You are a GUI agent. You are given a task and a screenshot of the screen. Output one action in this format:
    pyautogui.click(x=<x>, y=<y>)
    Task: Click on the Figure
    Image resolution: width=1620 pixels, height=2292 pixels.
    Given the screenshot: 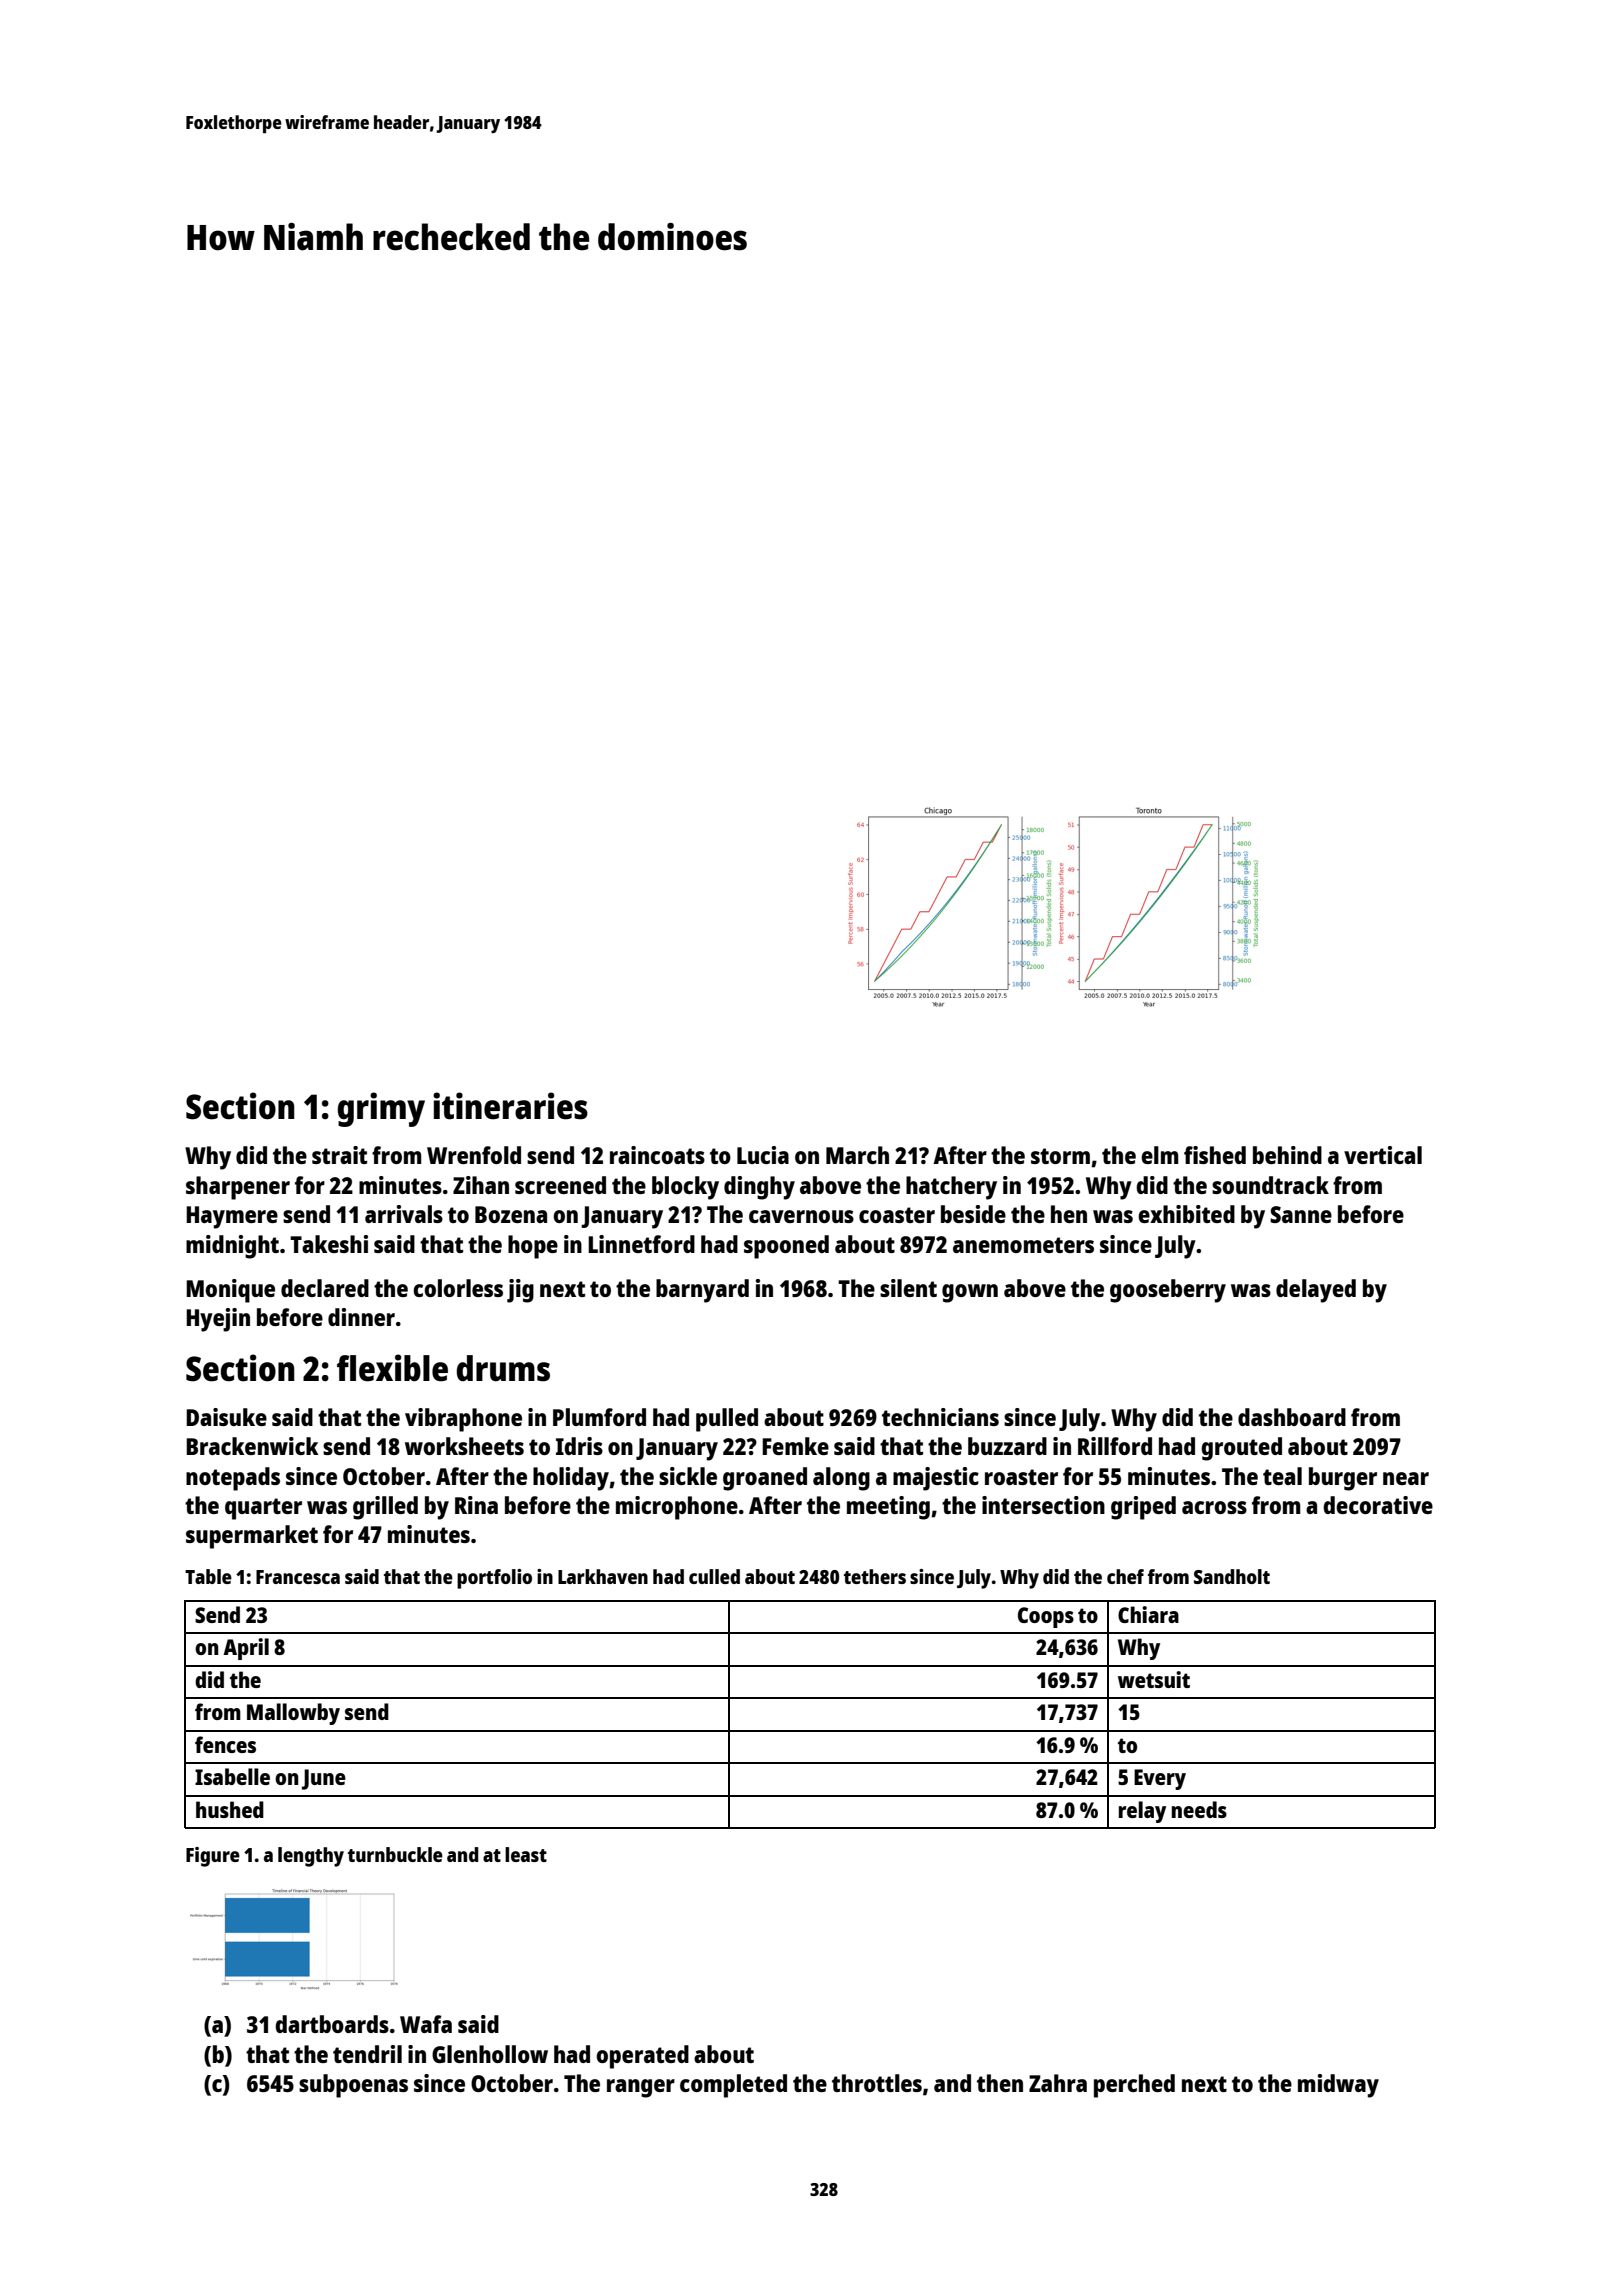 What is the action you would take?
    pyautogui.click(x=213, y=1857)
